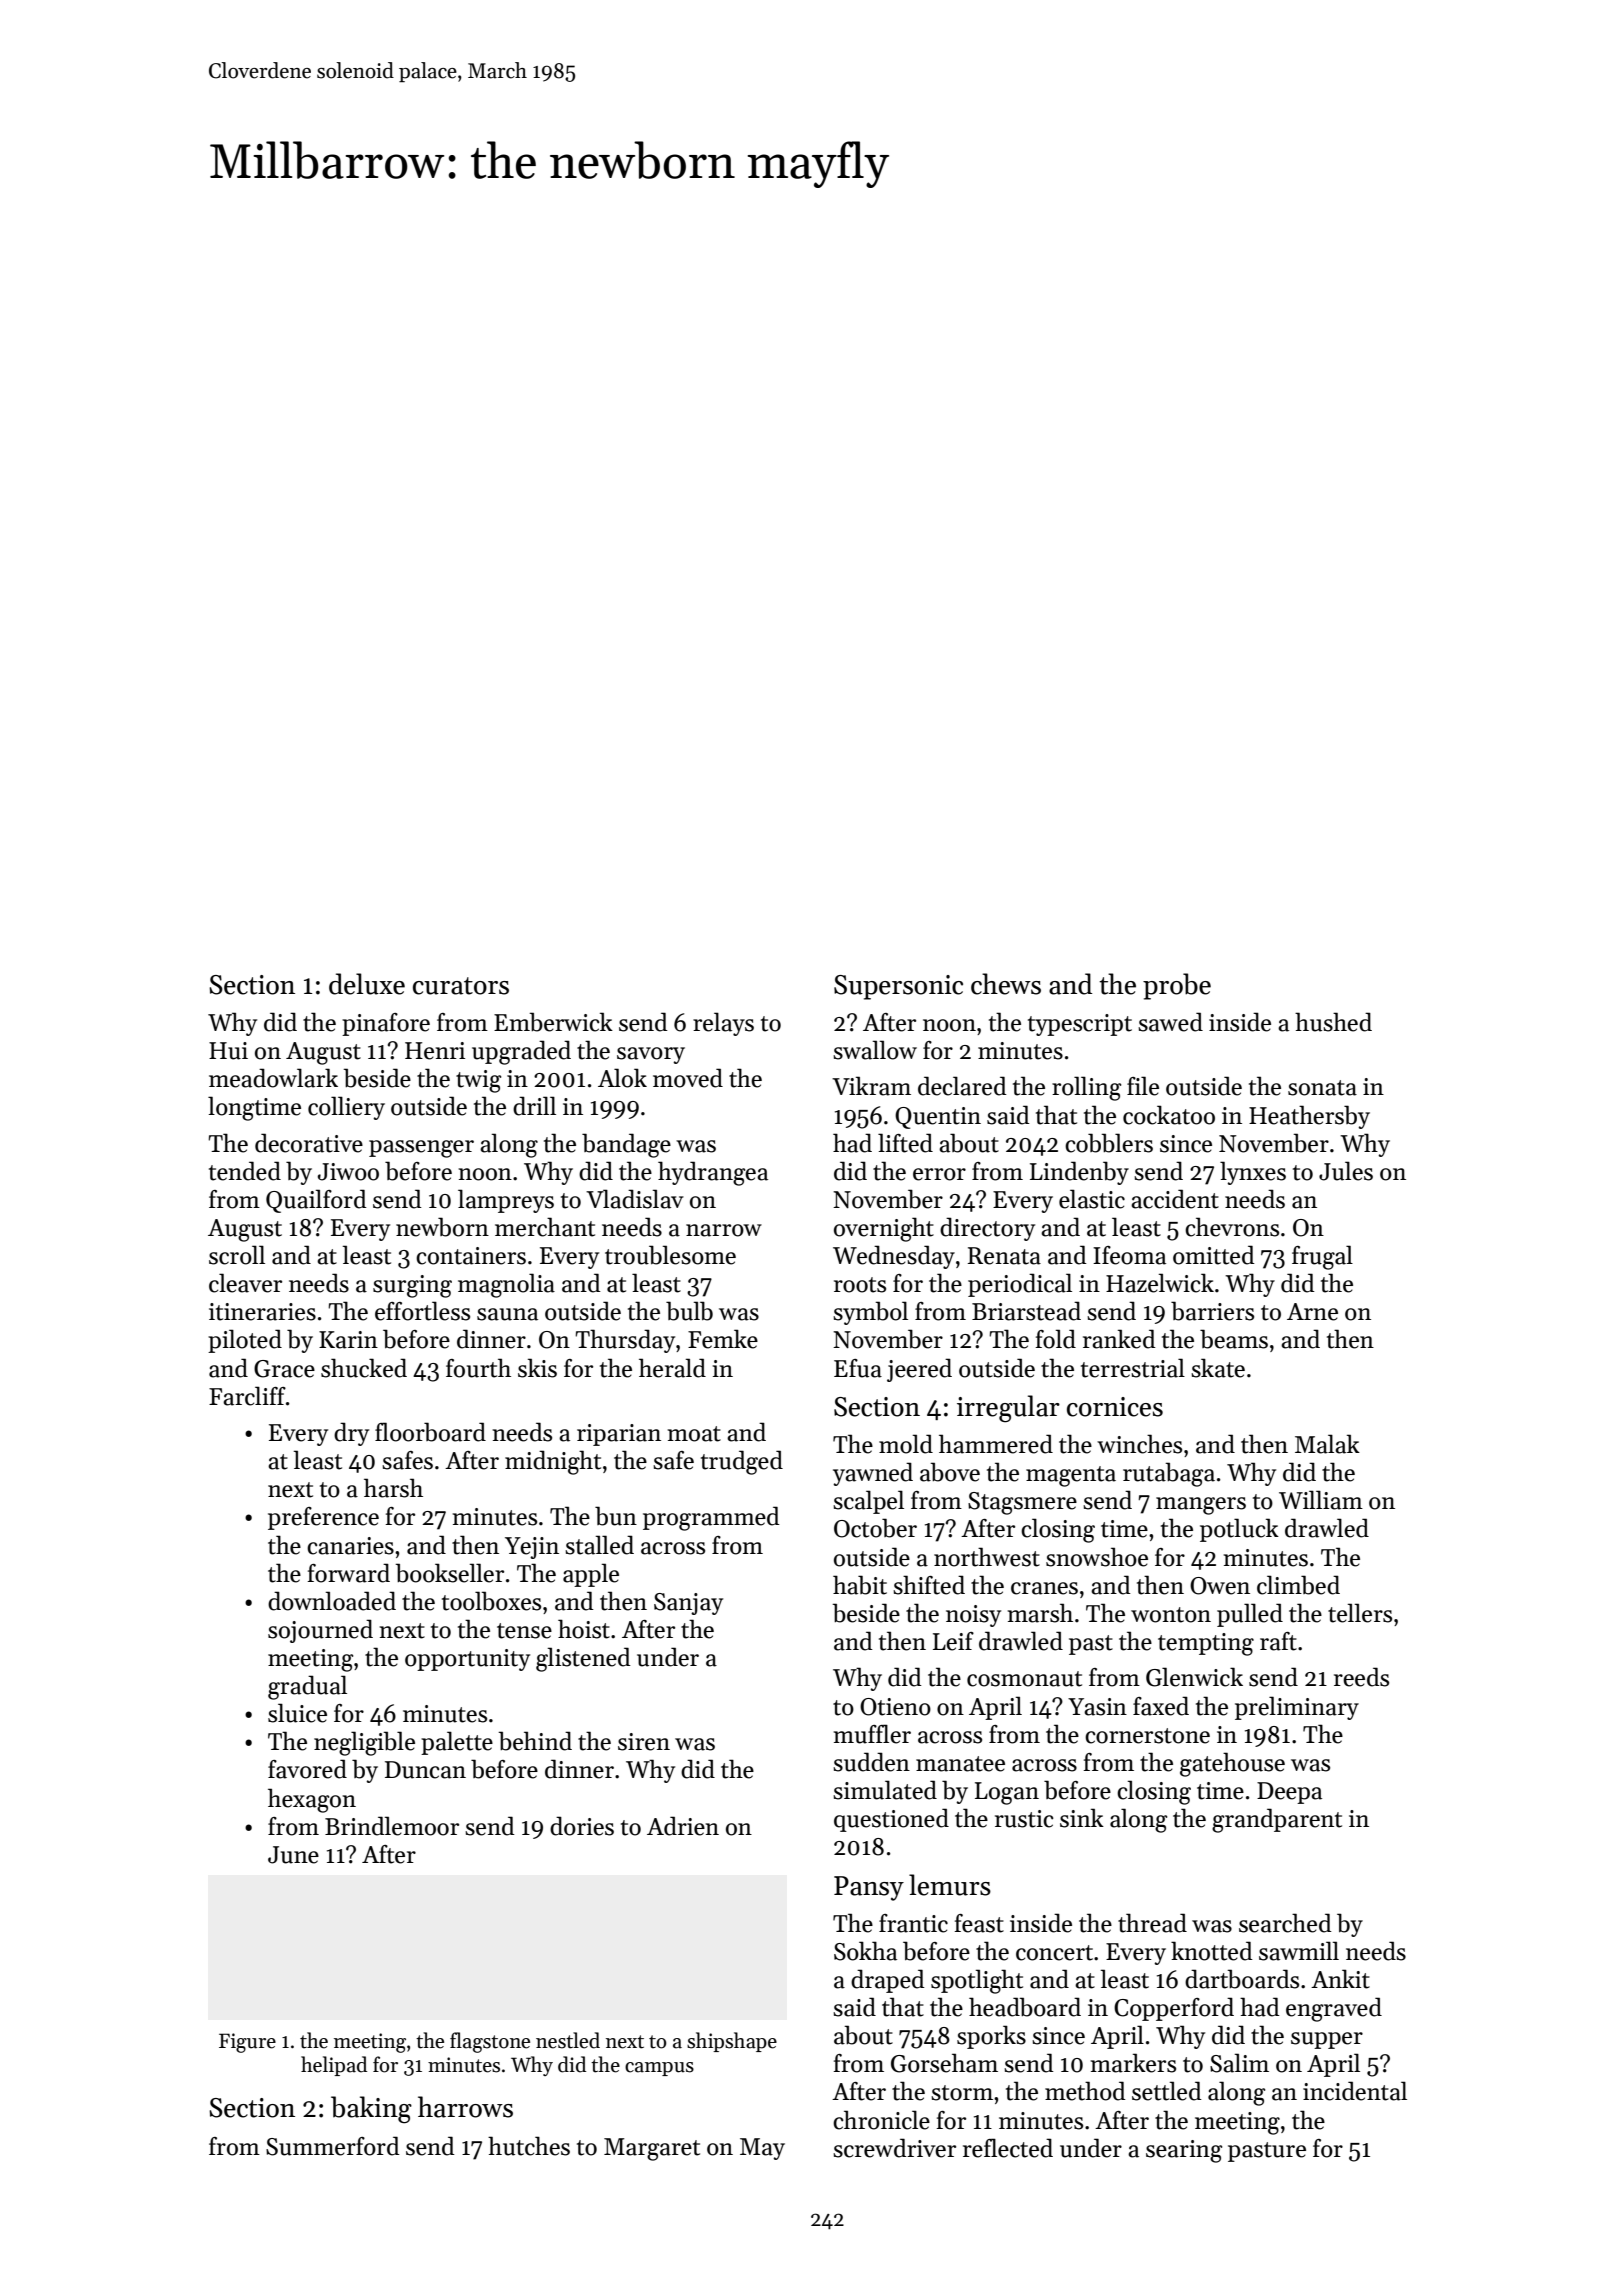 Image resolution: width=1620 pixels, height=2292 pixels. What do you see at coordinates (421, 1149) in the screenshot?
I see `passenger` at bounding box center [421, 1149].
